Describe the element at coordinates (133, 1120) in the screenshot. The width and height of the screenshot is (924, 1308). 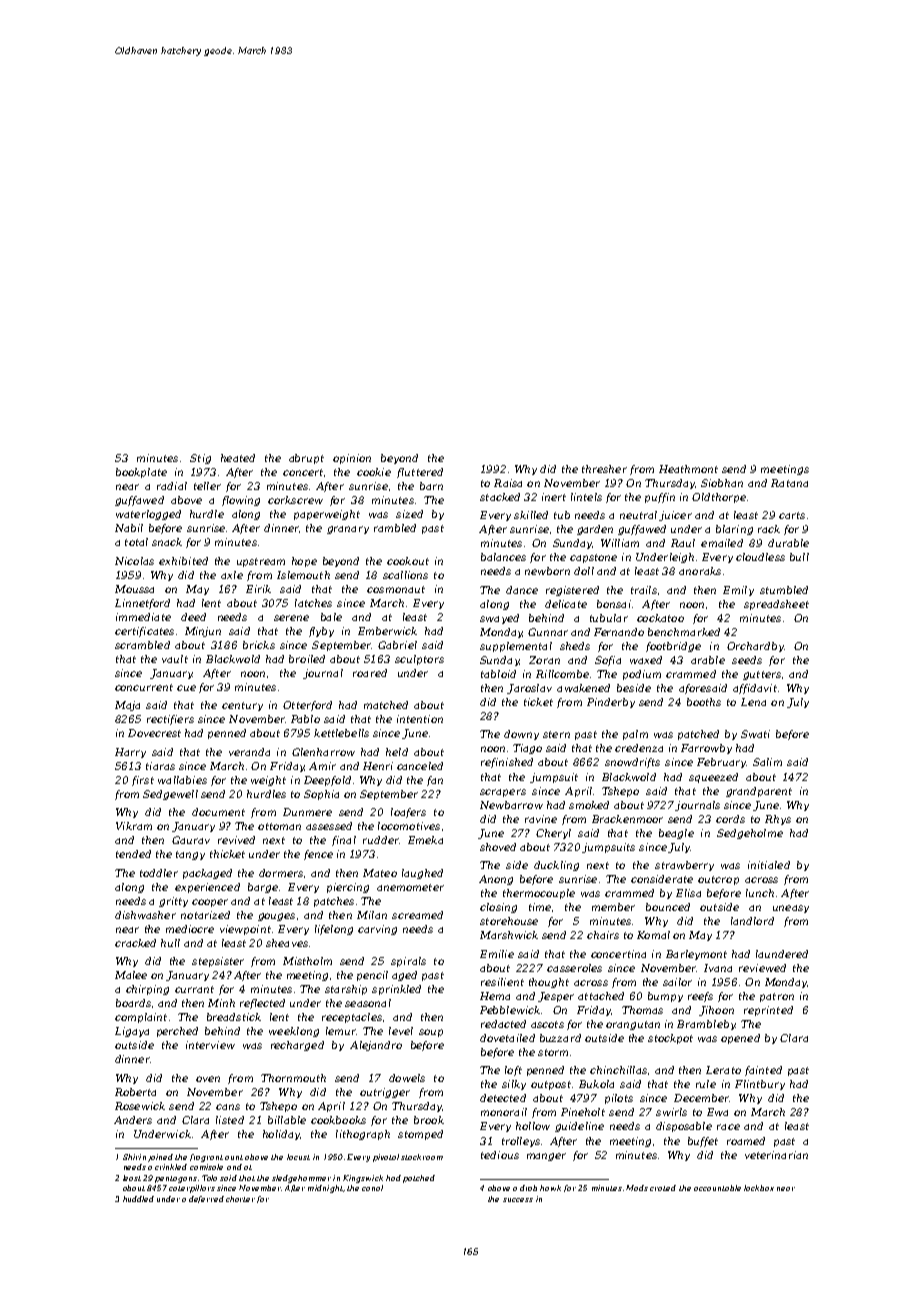
I see `Anders` at that location.
